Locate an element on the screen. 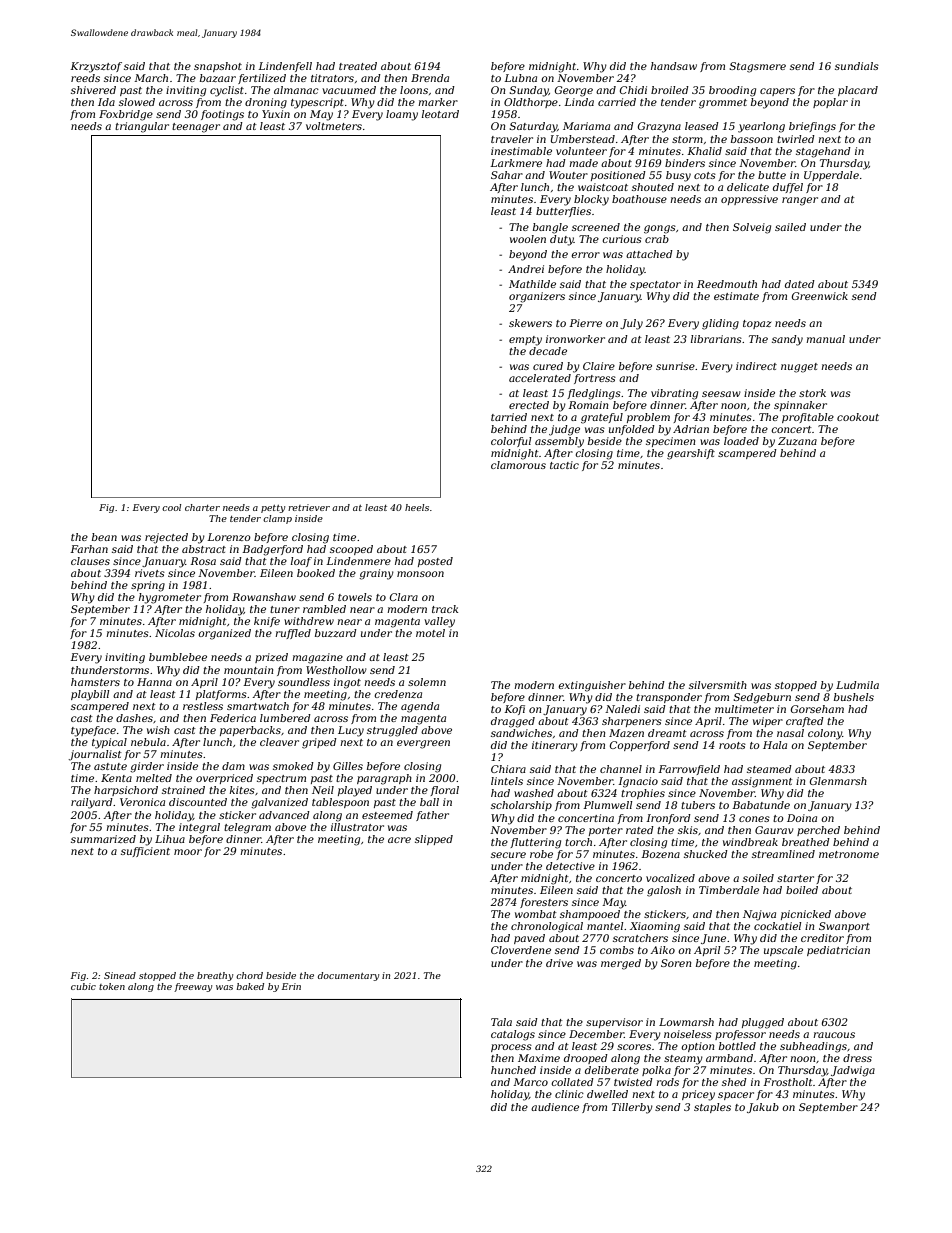 The image size is (952, 1233). Sinead is located at coordinates (120, 975).
